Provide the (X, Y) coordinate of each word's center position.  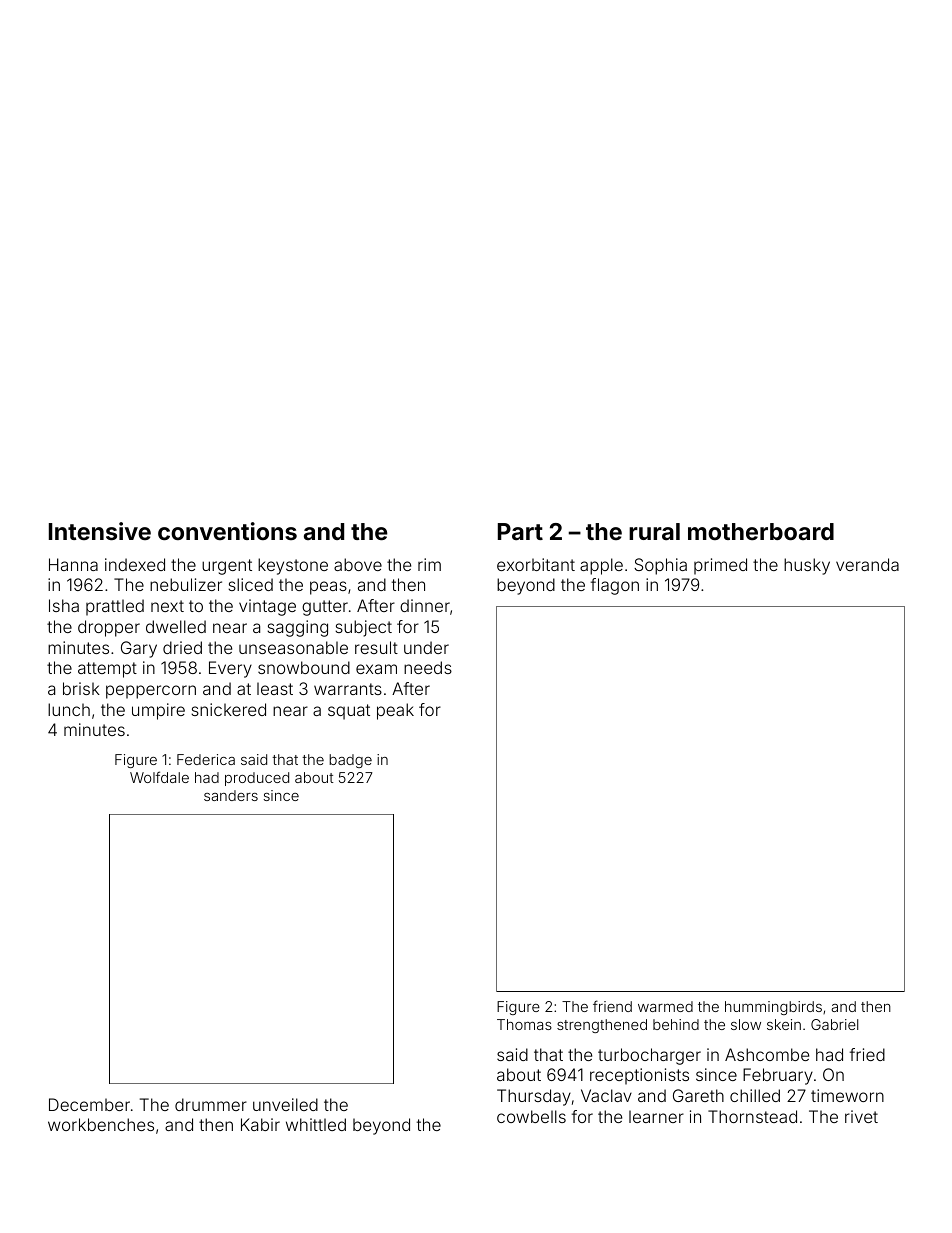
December (89, 1104)
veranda (867, 564)
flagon (615, 586)
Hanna (73, 564)
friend (612, 1006)
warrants (348, 689)
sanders (231, 795)
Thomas (524, 1024)
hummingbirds (773, 1008)
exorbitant (536, 564)
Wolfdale (159, 777)
